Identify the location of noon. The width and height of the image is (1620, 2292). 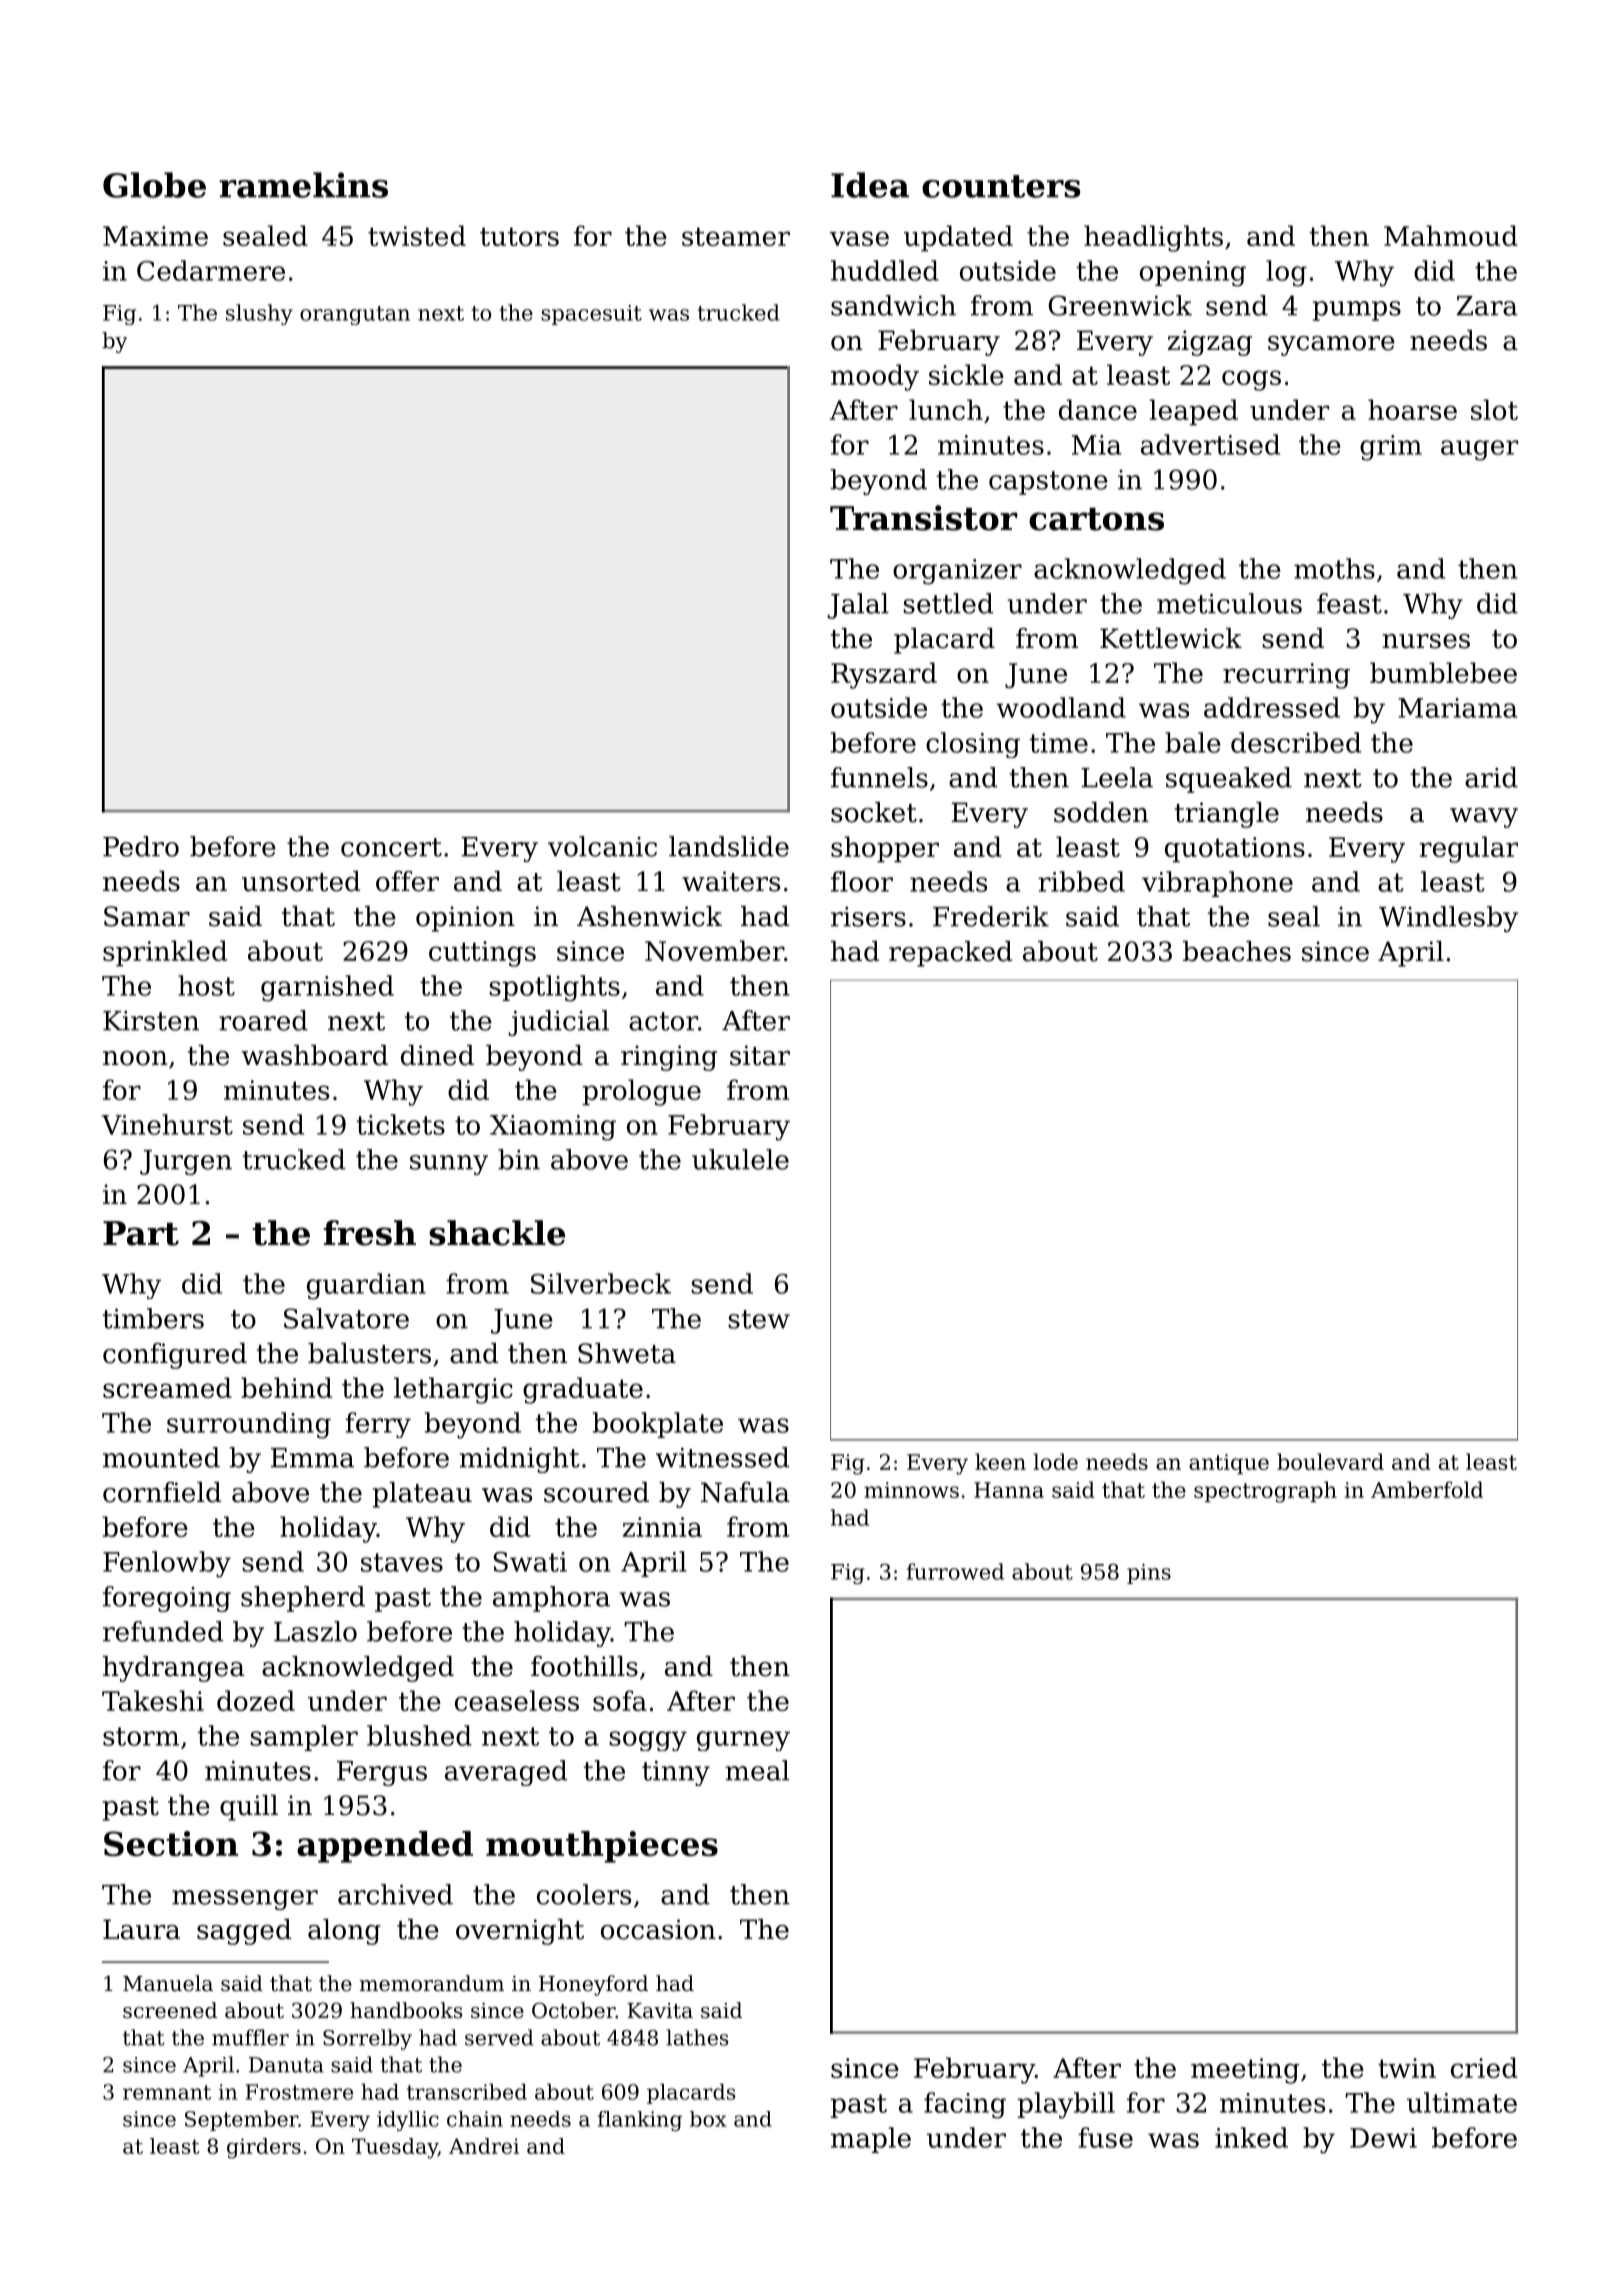
(135, 1058).
